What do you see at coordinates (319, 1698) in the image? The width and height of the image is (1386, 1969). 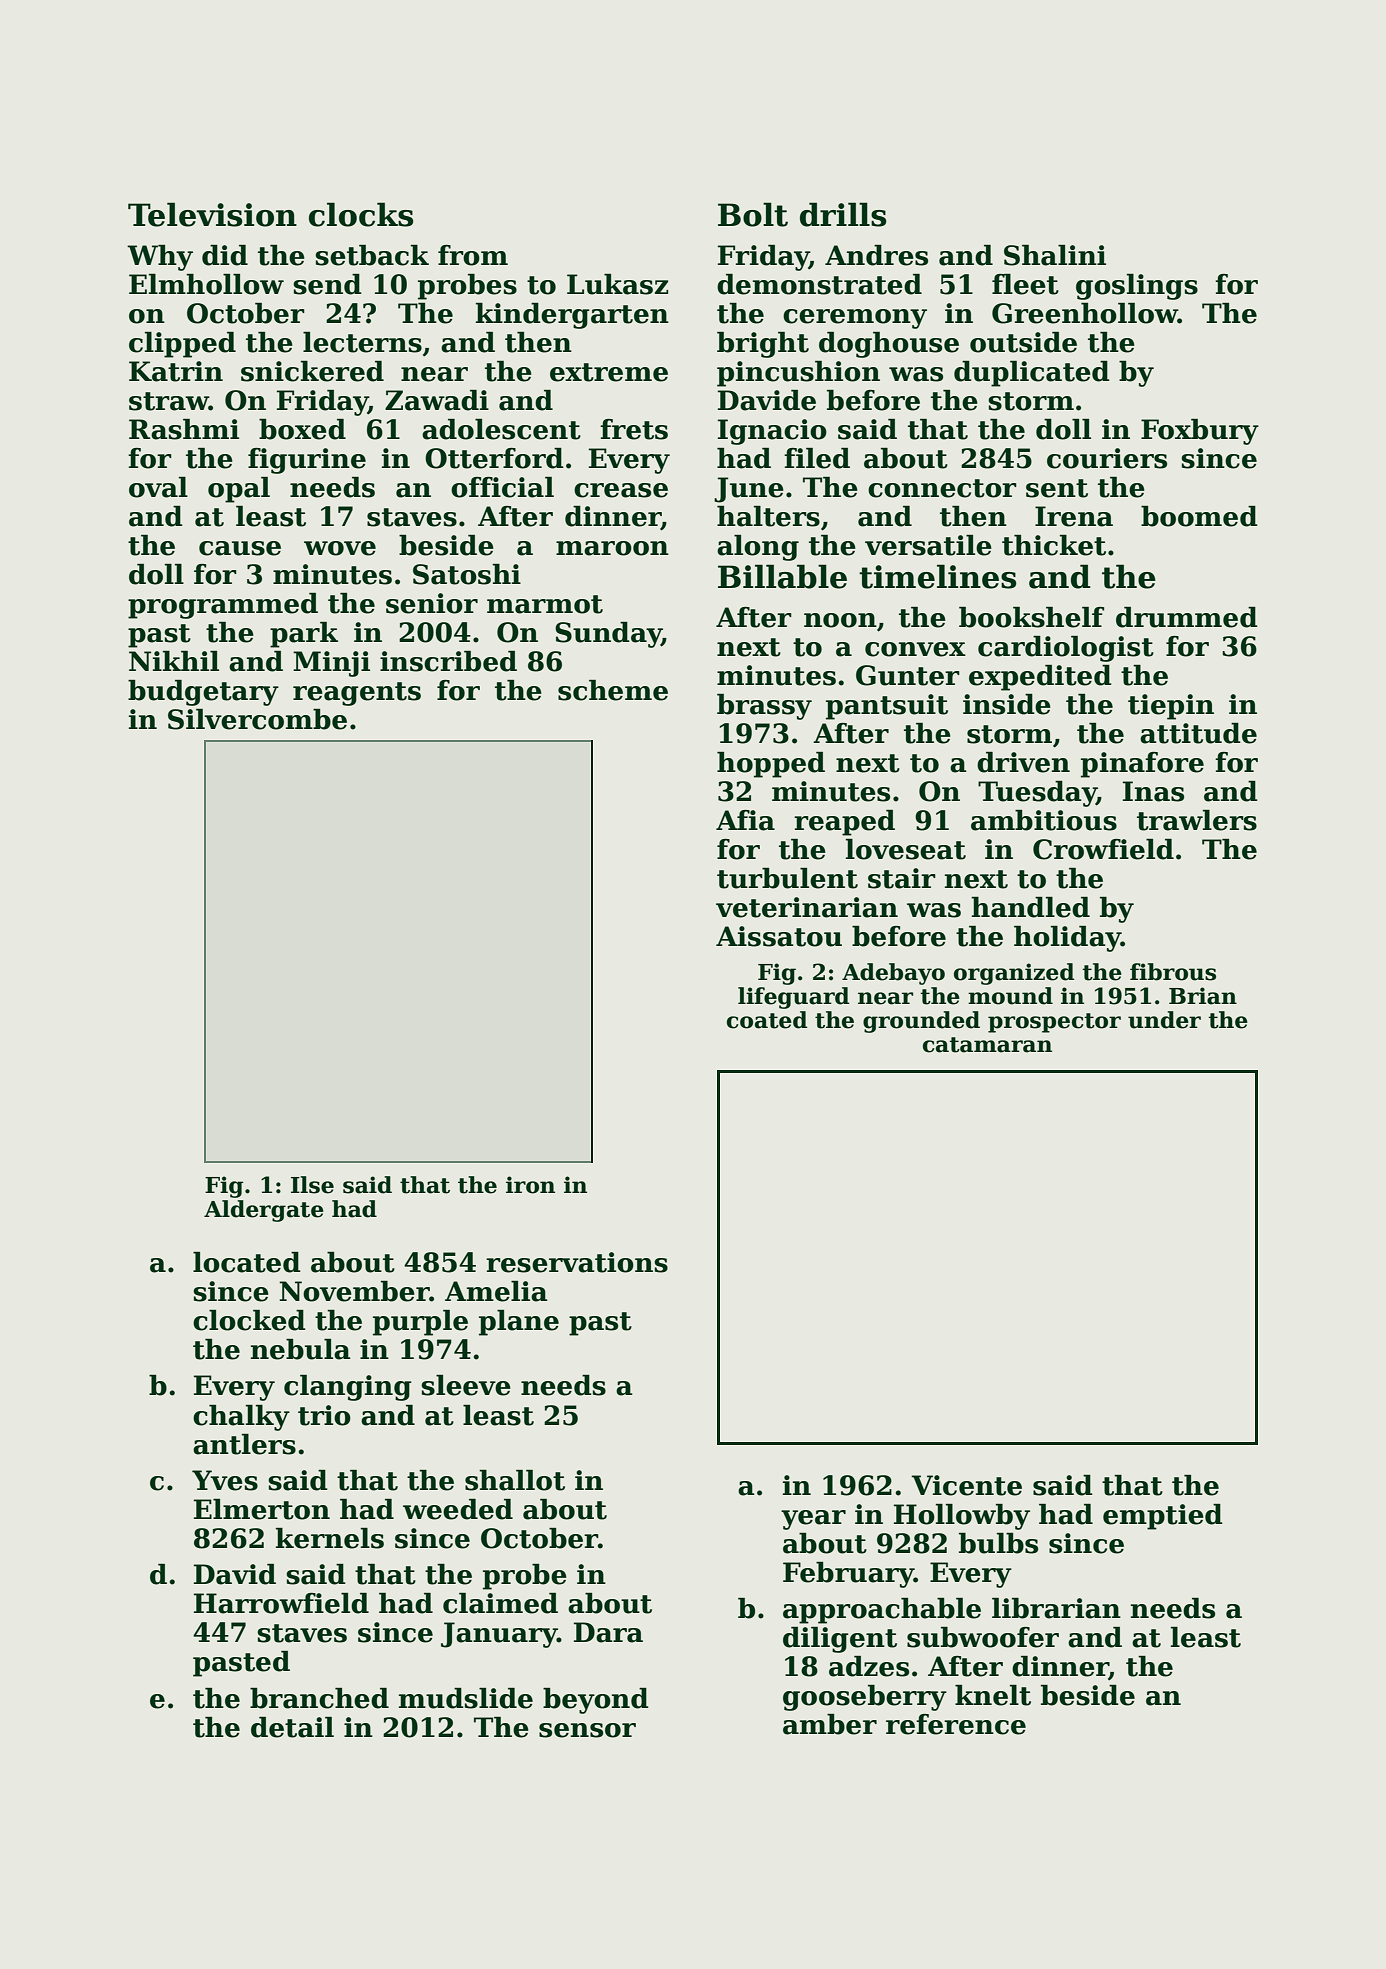 I see `branched` at bounding box center [319, 1698].
